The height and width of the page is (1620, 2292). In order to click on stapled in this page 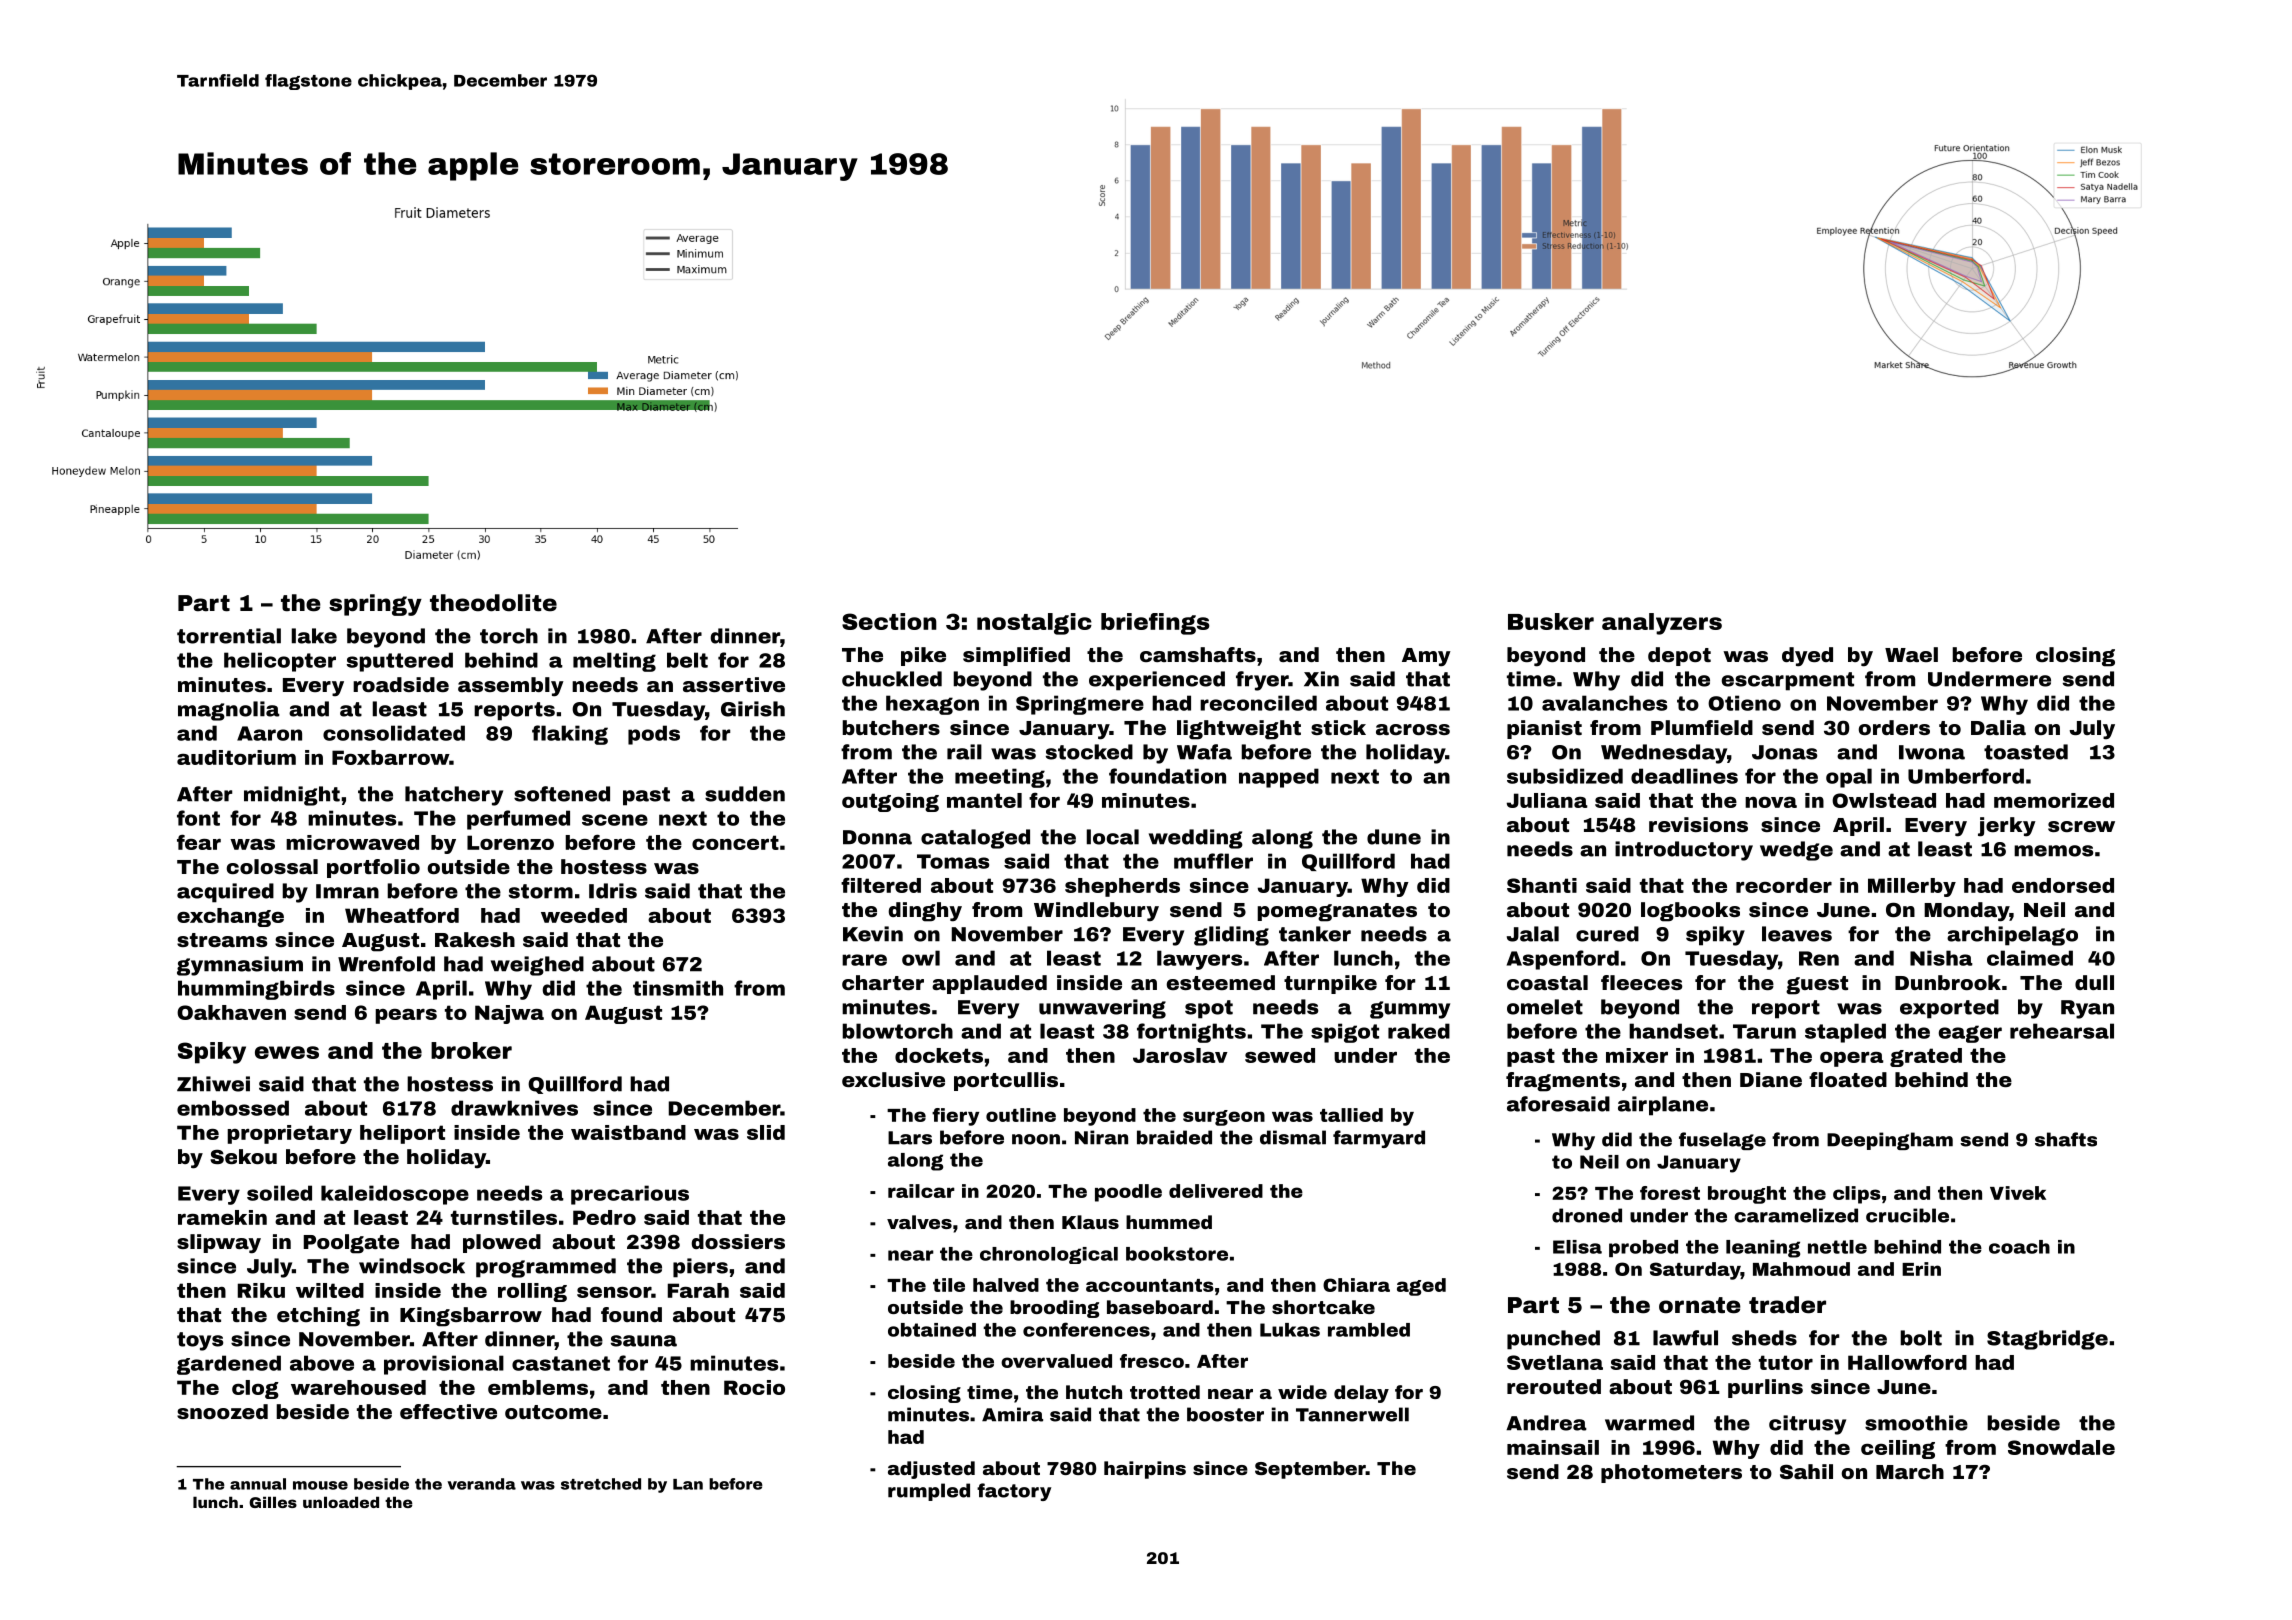, I will do `click(1845, 1033)`.
